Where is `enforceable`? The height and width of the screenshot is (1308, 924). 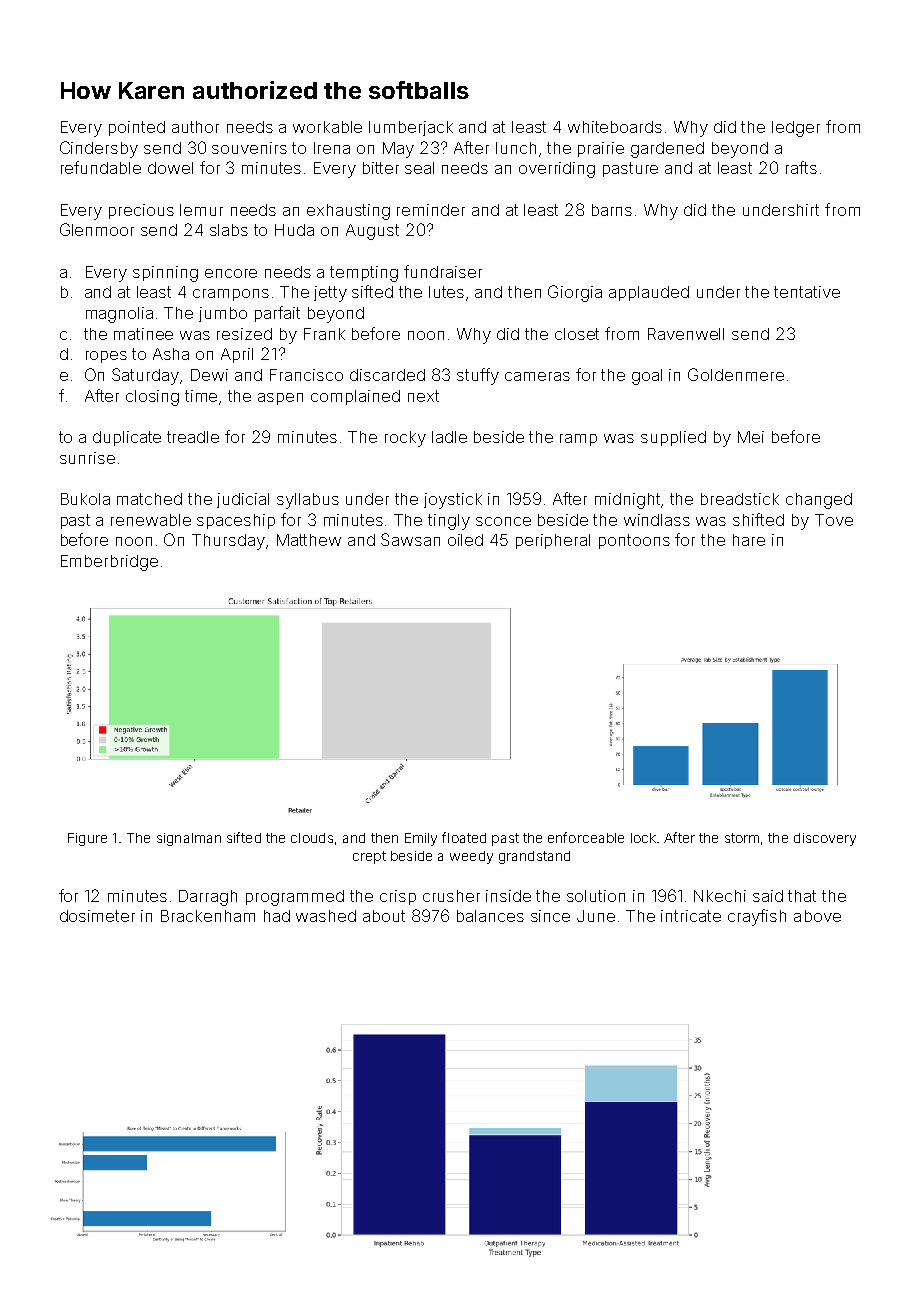
enforceable is located at coordinates (586, 837).
